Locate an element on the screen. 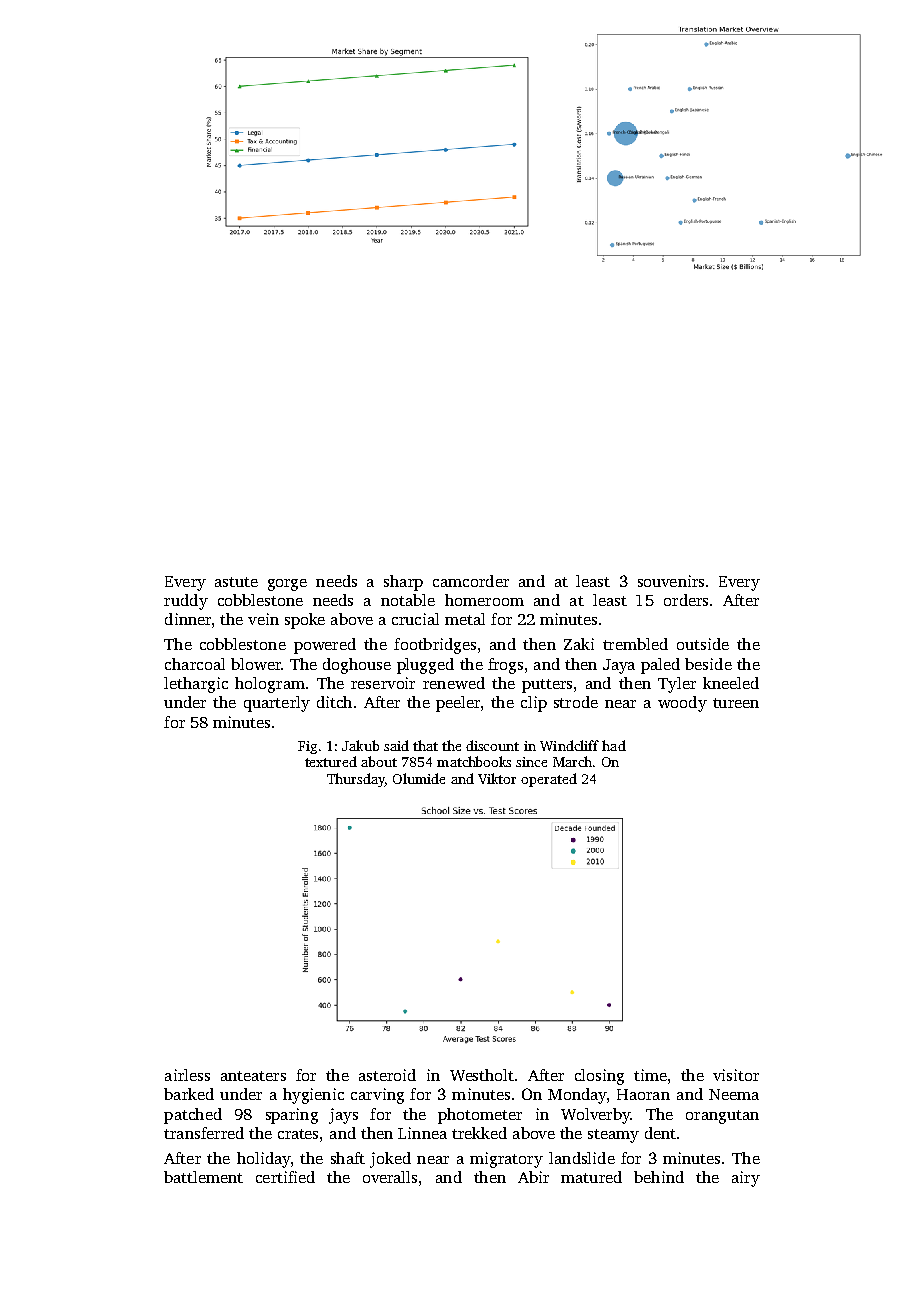  had is located at coordinates (614, 745).
